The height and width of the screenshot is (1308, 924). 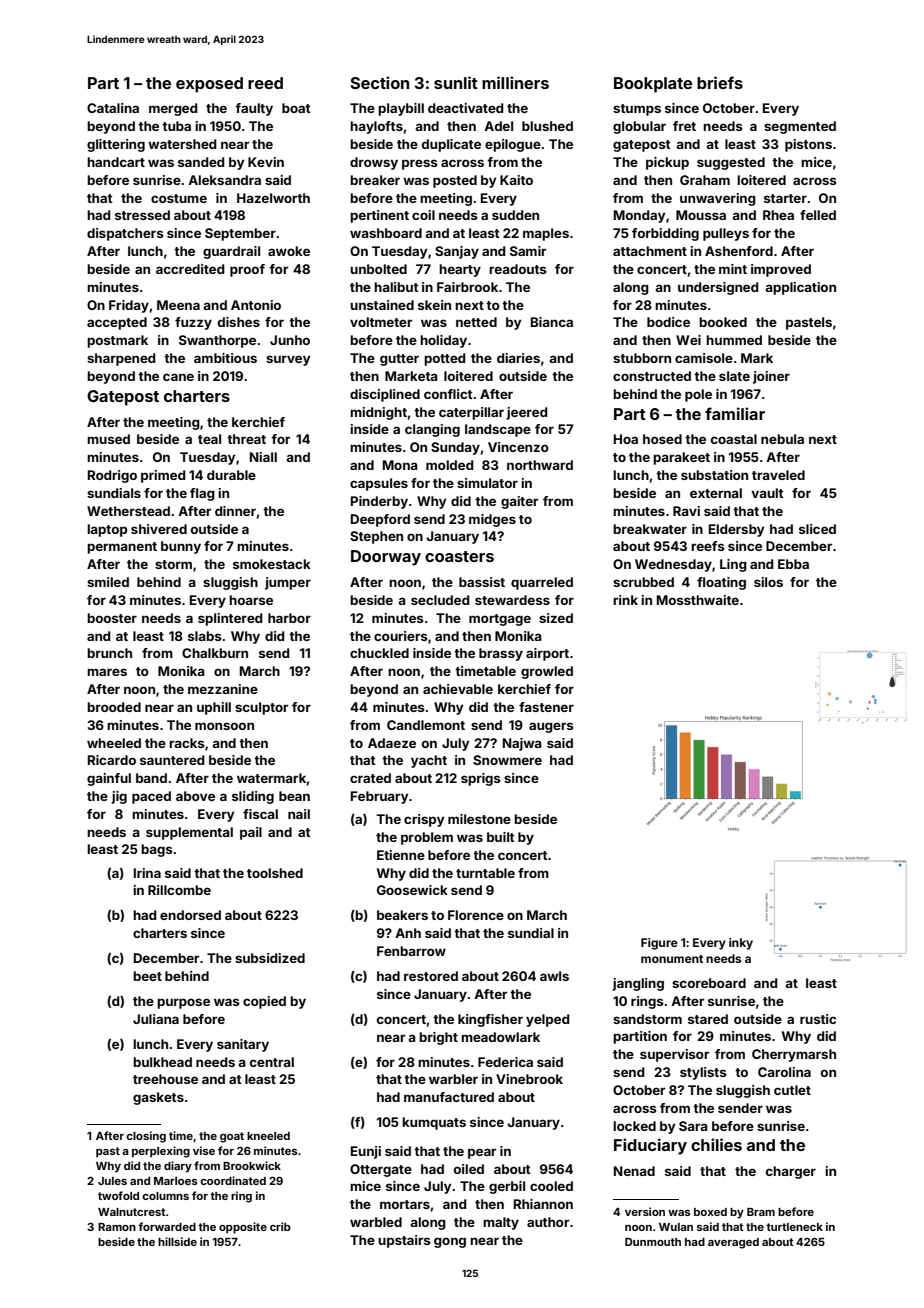 What do you see at coordinates (243, 1045) in the screenshot?
I see `sanitary` at bounding box center [243, 1045].
